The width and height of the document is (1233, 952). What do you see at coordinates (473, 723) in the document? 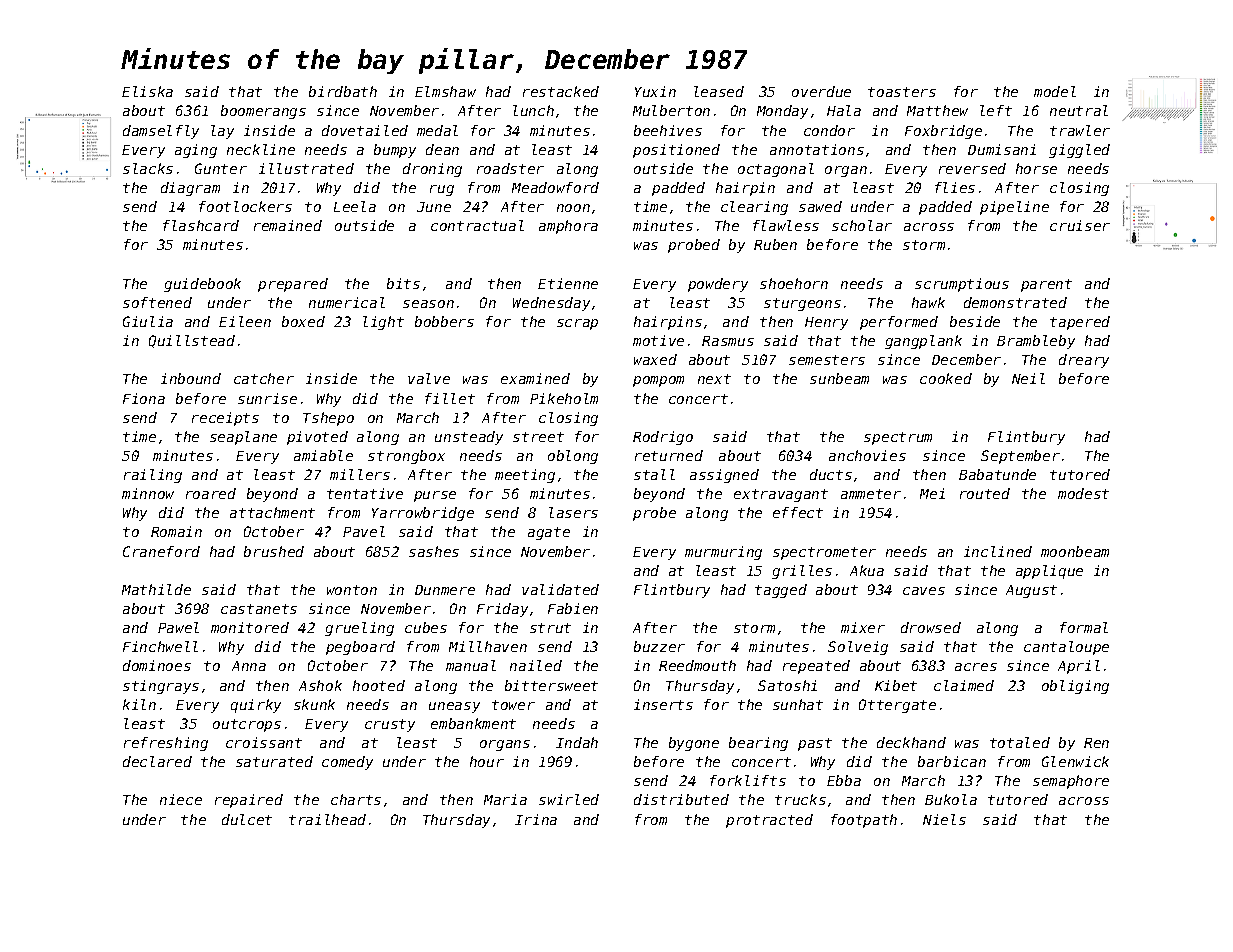
I see `embankment` at bounding box center [473, 723].
